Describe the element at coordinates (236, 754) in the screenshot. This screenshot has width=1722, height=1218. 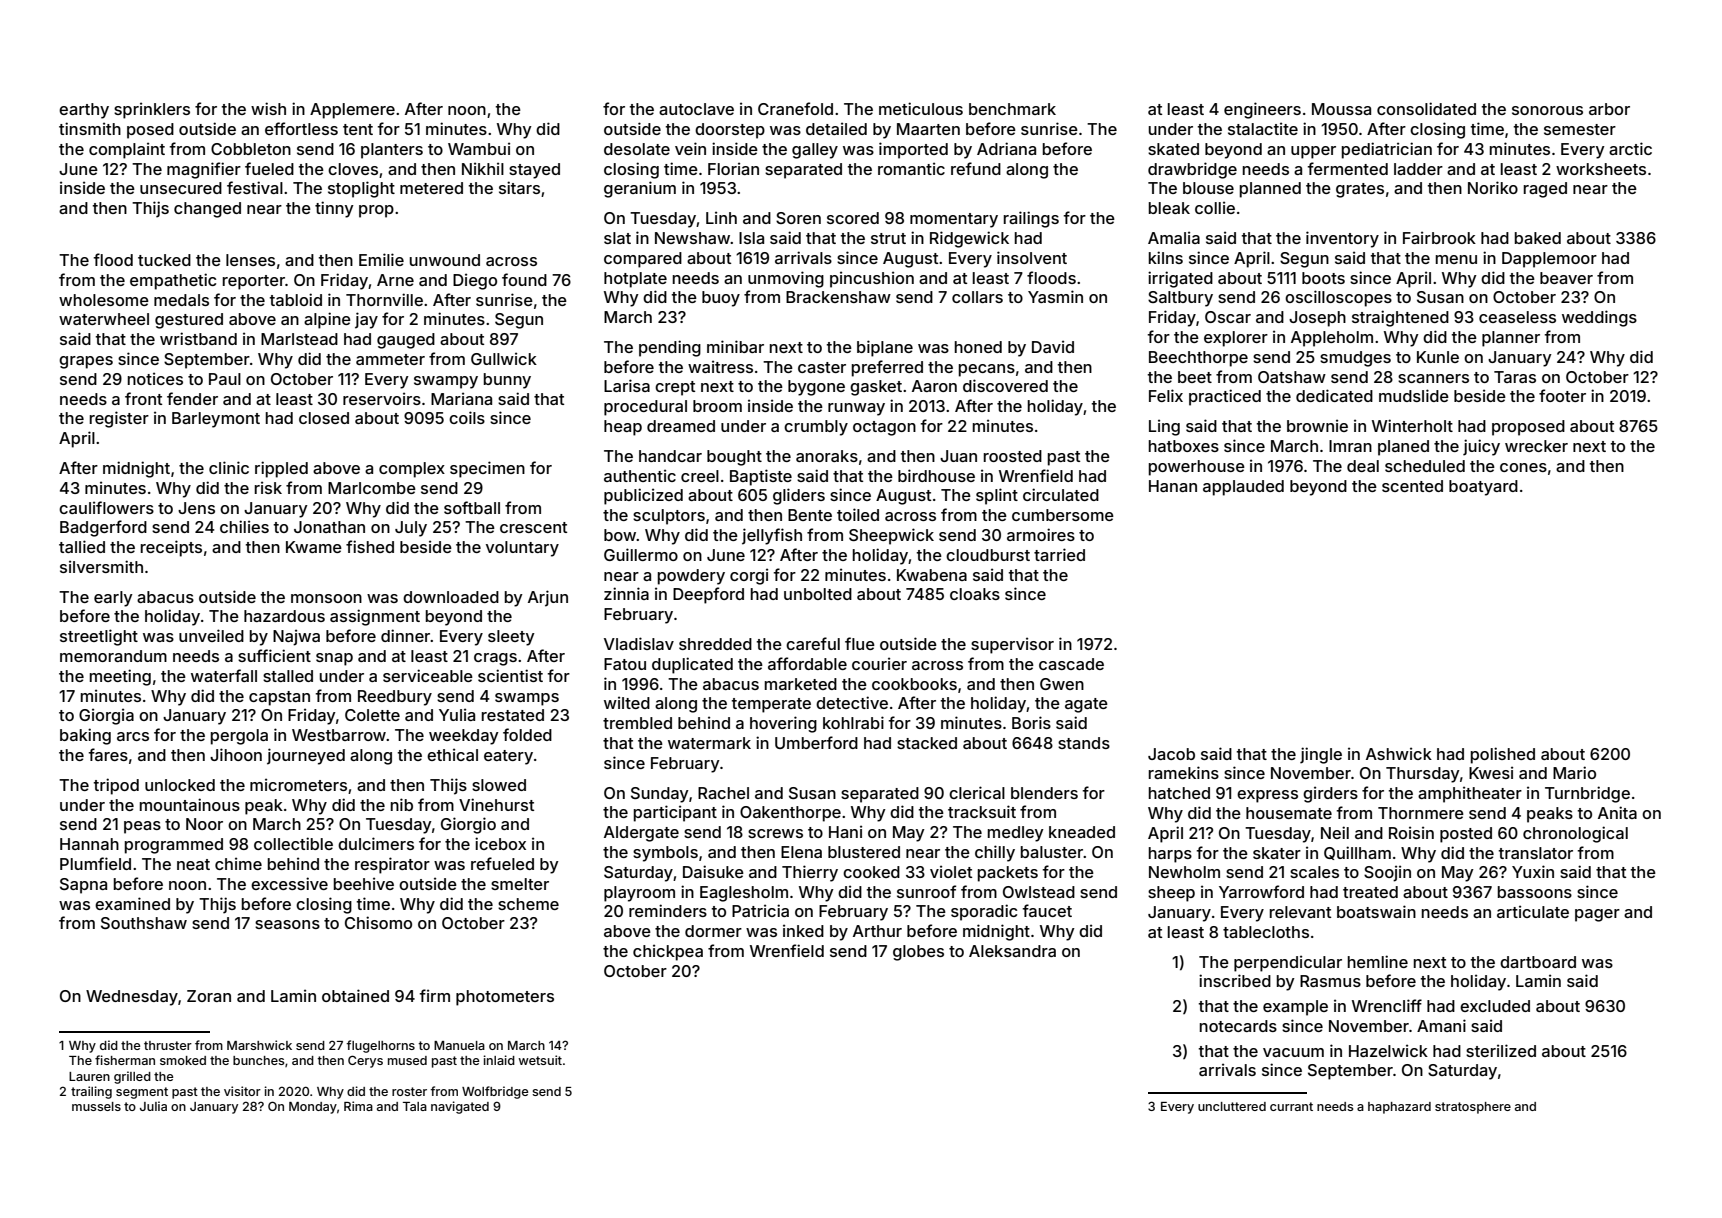
I see `Jihoon` at that location.
